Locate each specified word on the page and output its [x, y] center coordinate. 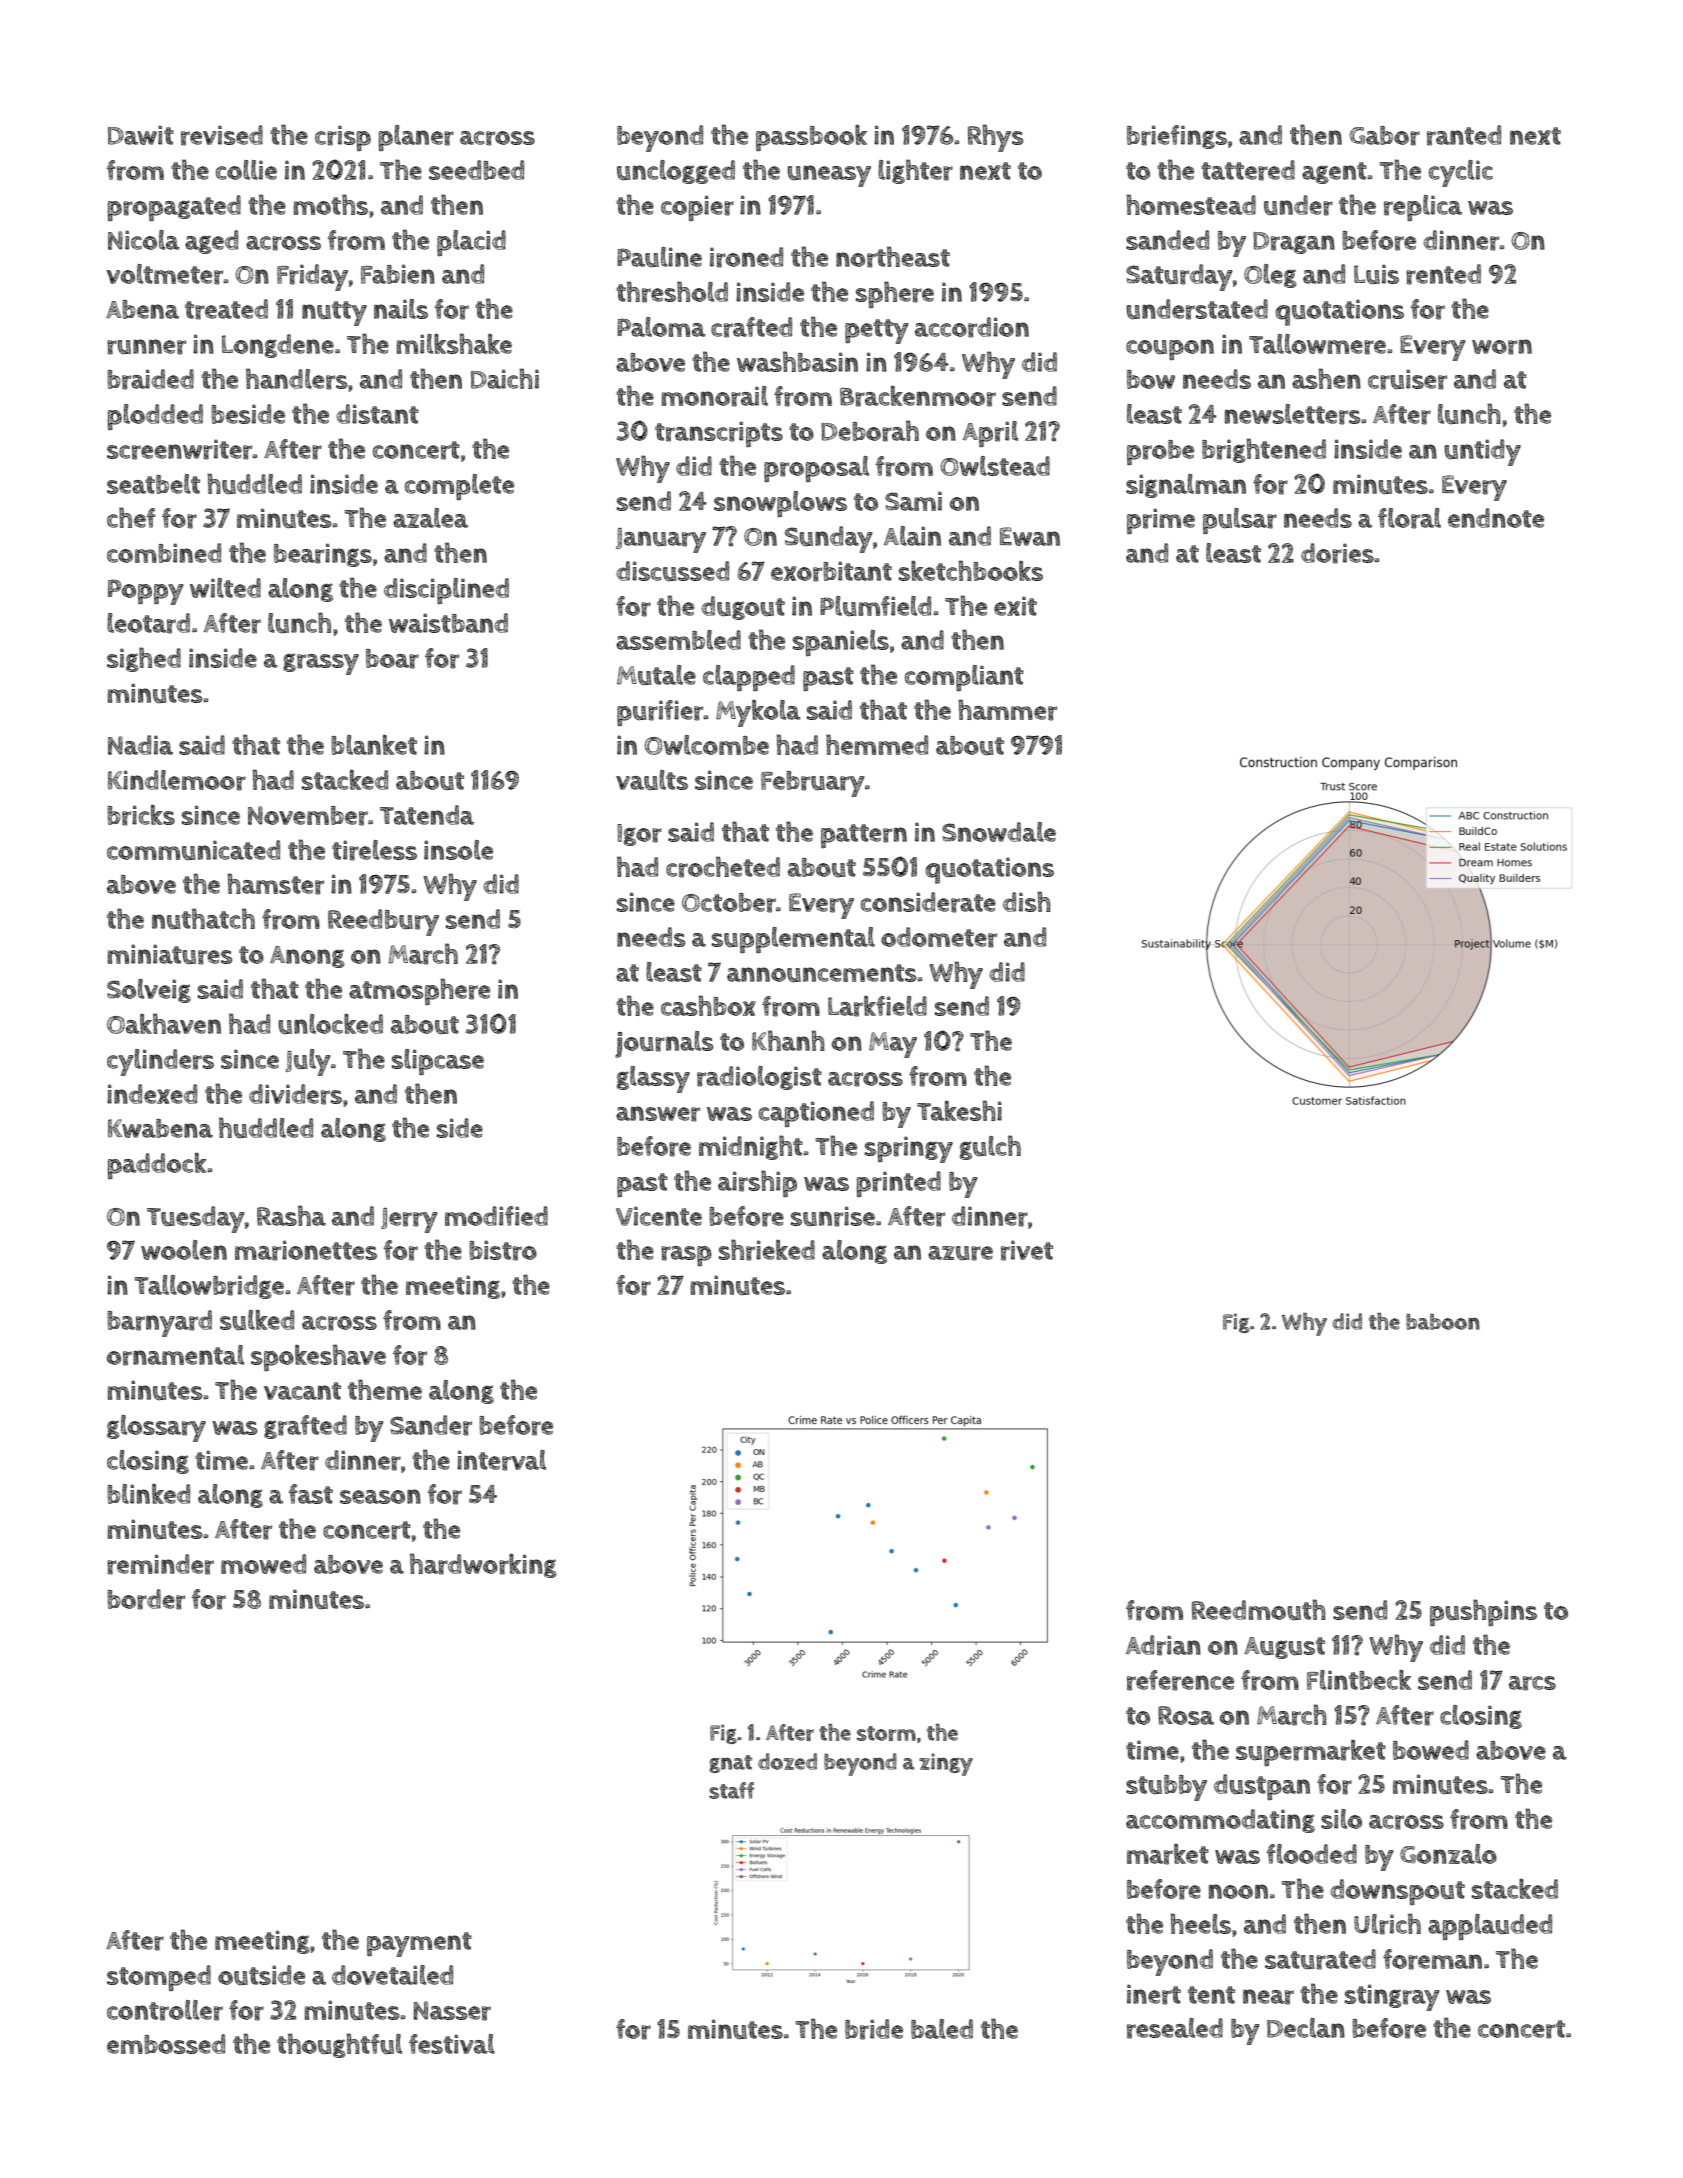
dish [1027, 901]
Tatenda [427, 815]
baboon [1443, 1322]
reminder [160, 1564]
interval [501, 1460]
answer [658, 1114]
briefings [1177, 137]
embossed [166, 2044]
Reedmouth [1259, 1609]
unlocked [331, 1024]
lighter [915, 171]
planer [416, 138]
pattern [864, 836]
